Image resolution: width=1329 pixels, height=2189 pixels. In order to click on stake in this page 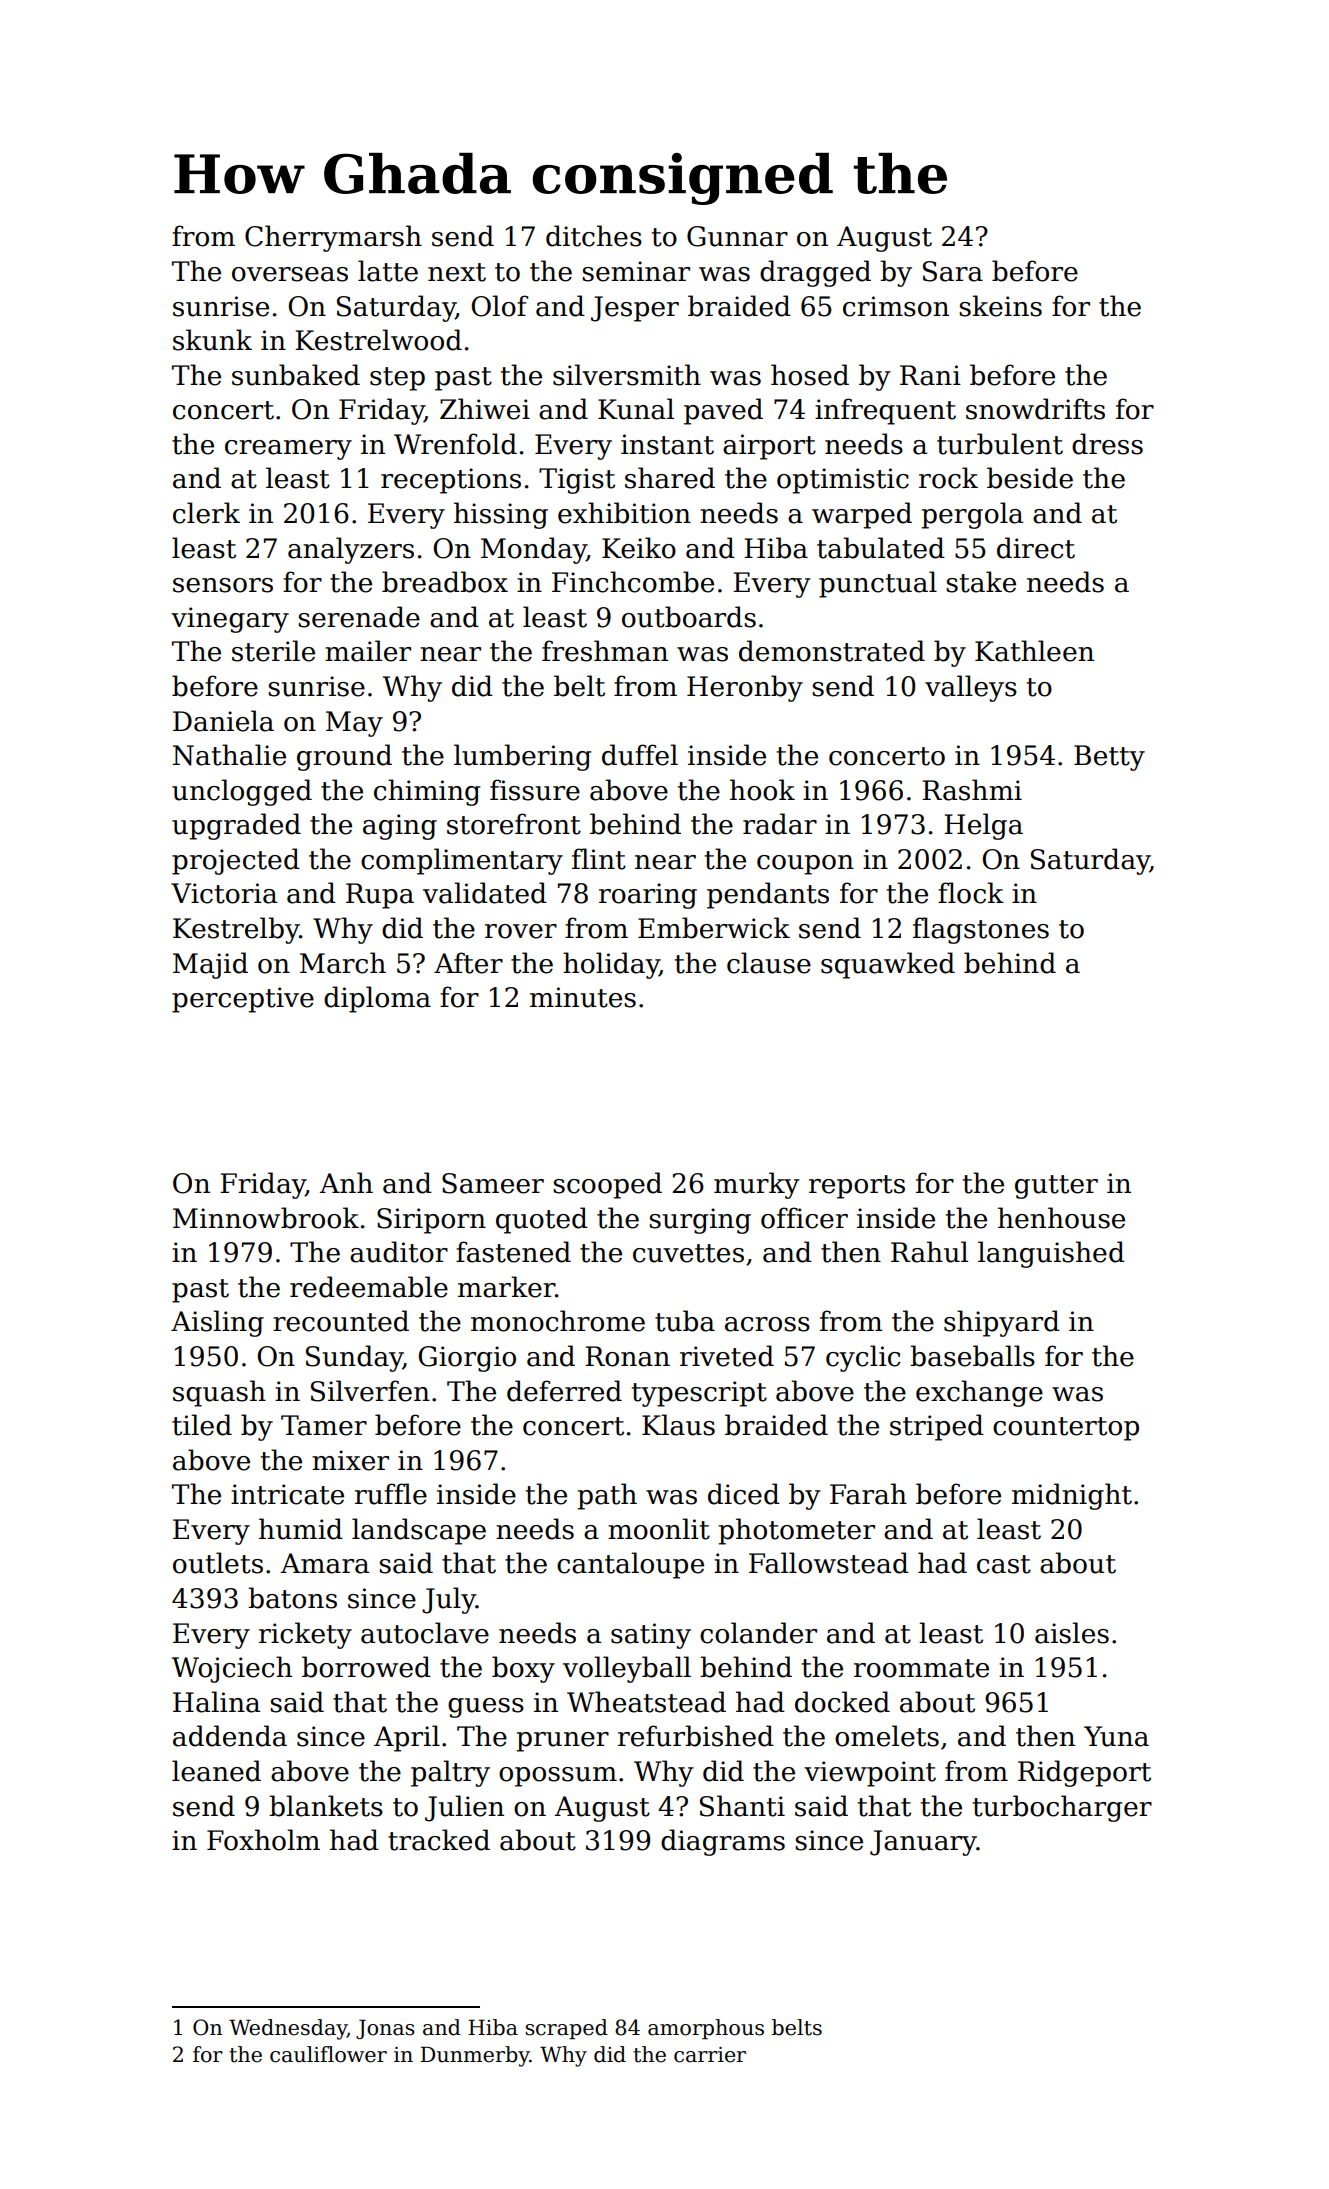, I will do `click(981, 582)`.
